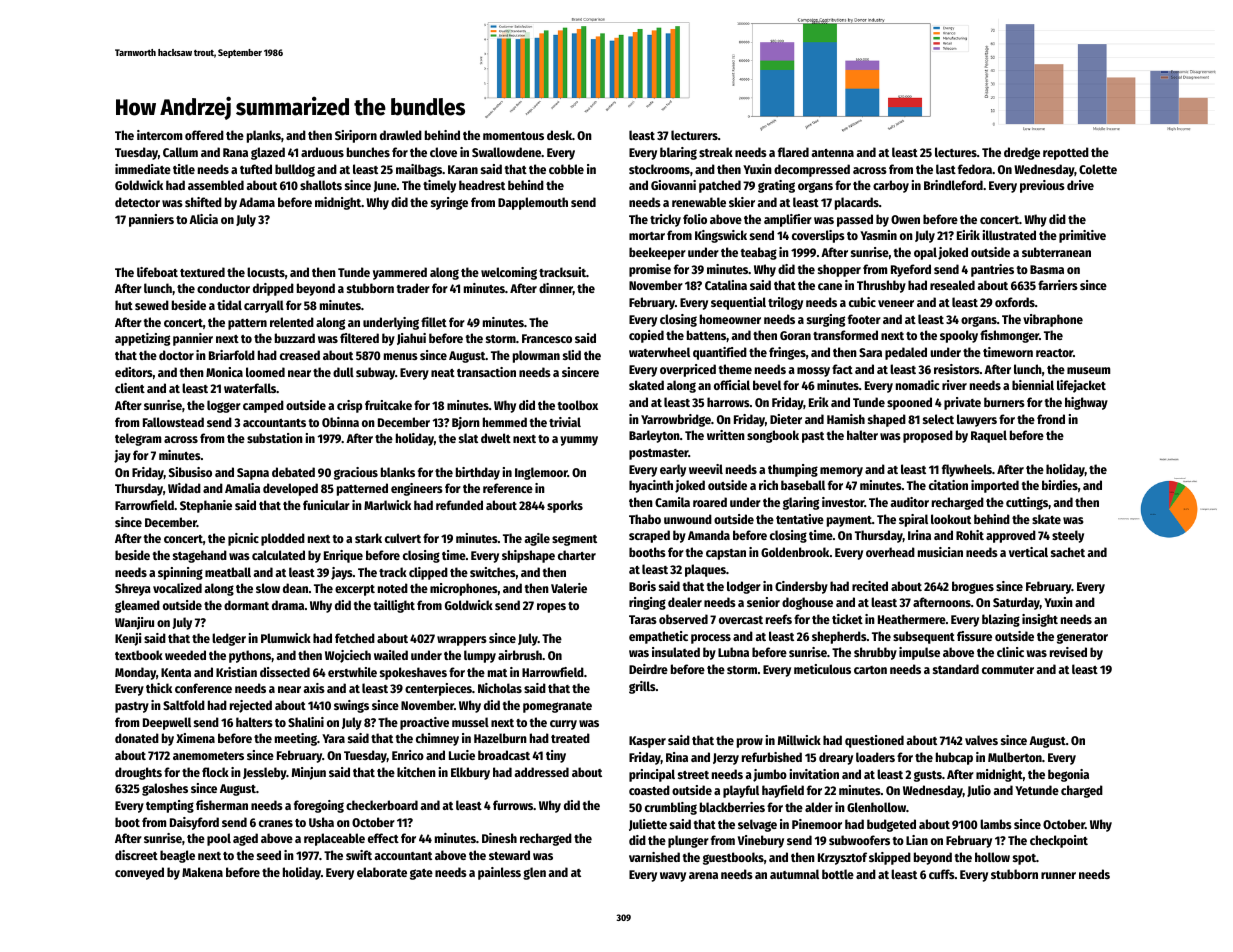 This screenshot has width=1233, height=952. Describe the element at coordinates (368, 538) in the screenshot. I see `stark` at that location.
